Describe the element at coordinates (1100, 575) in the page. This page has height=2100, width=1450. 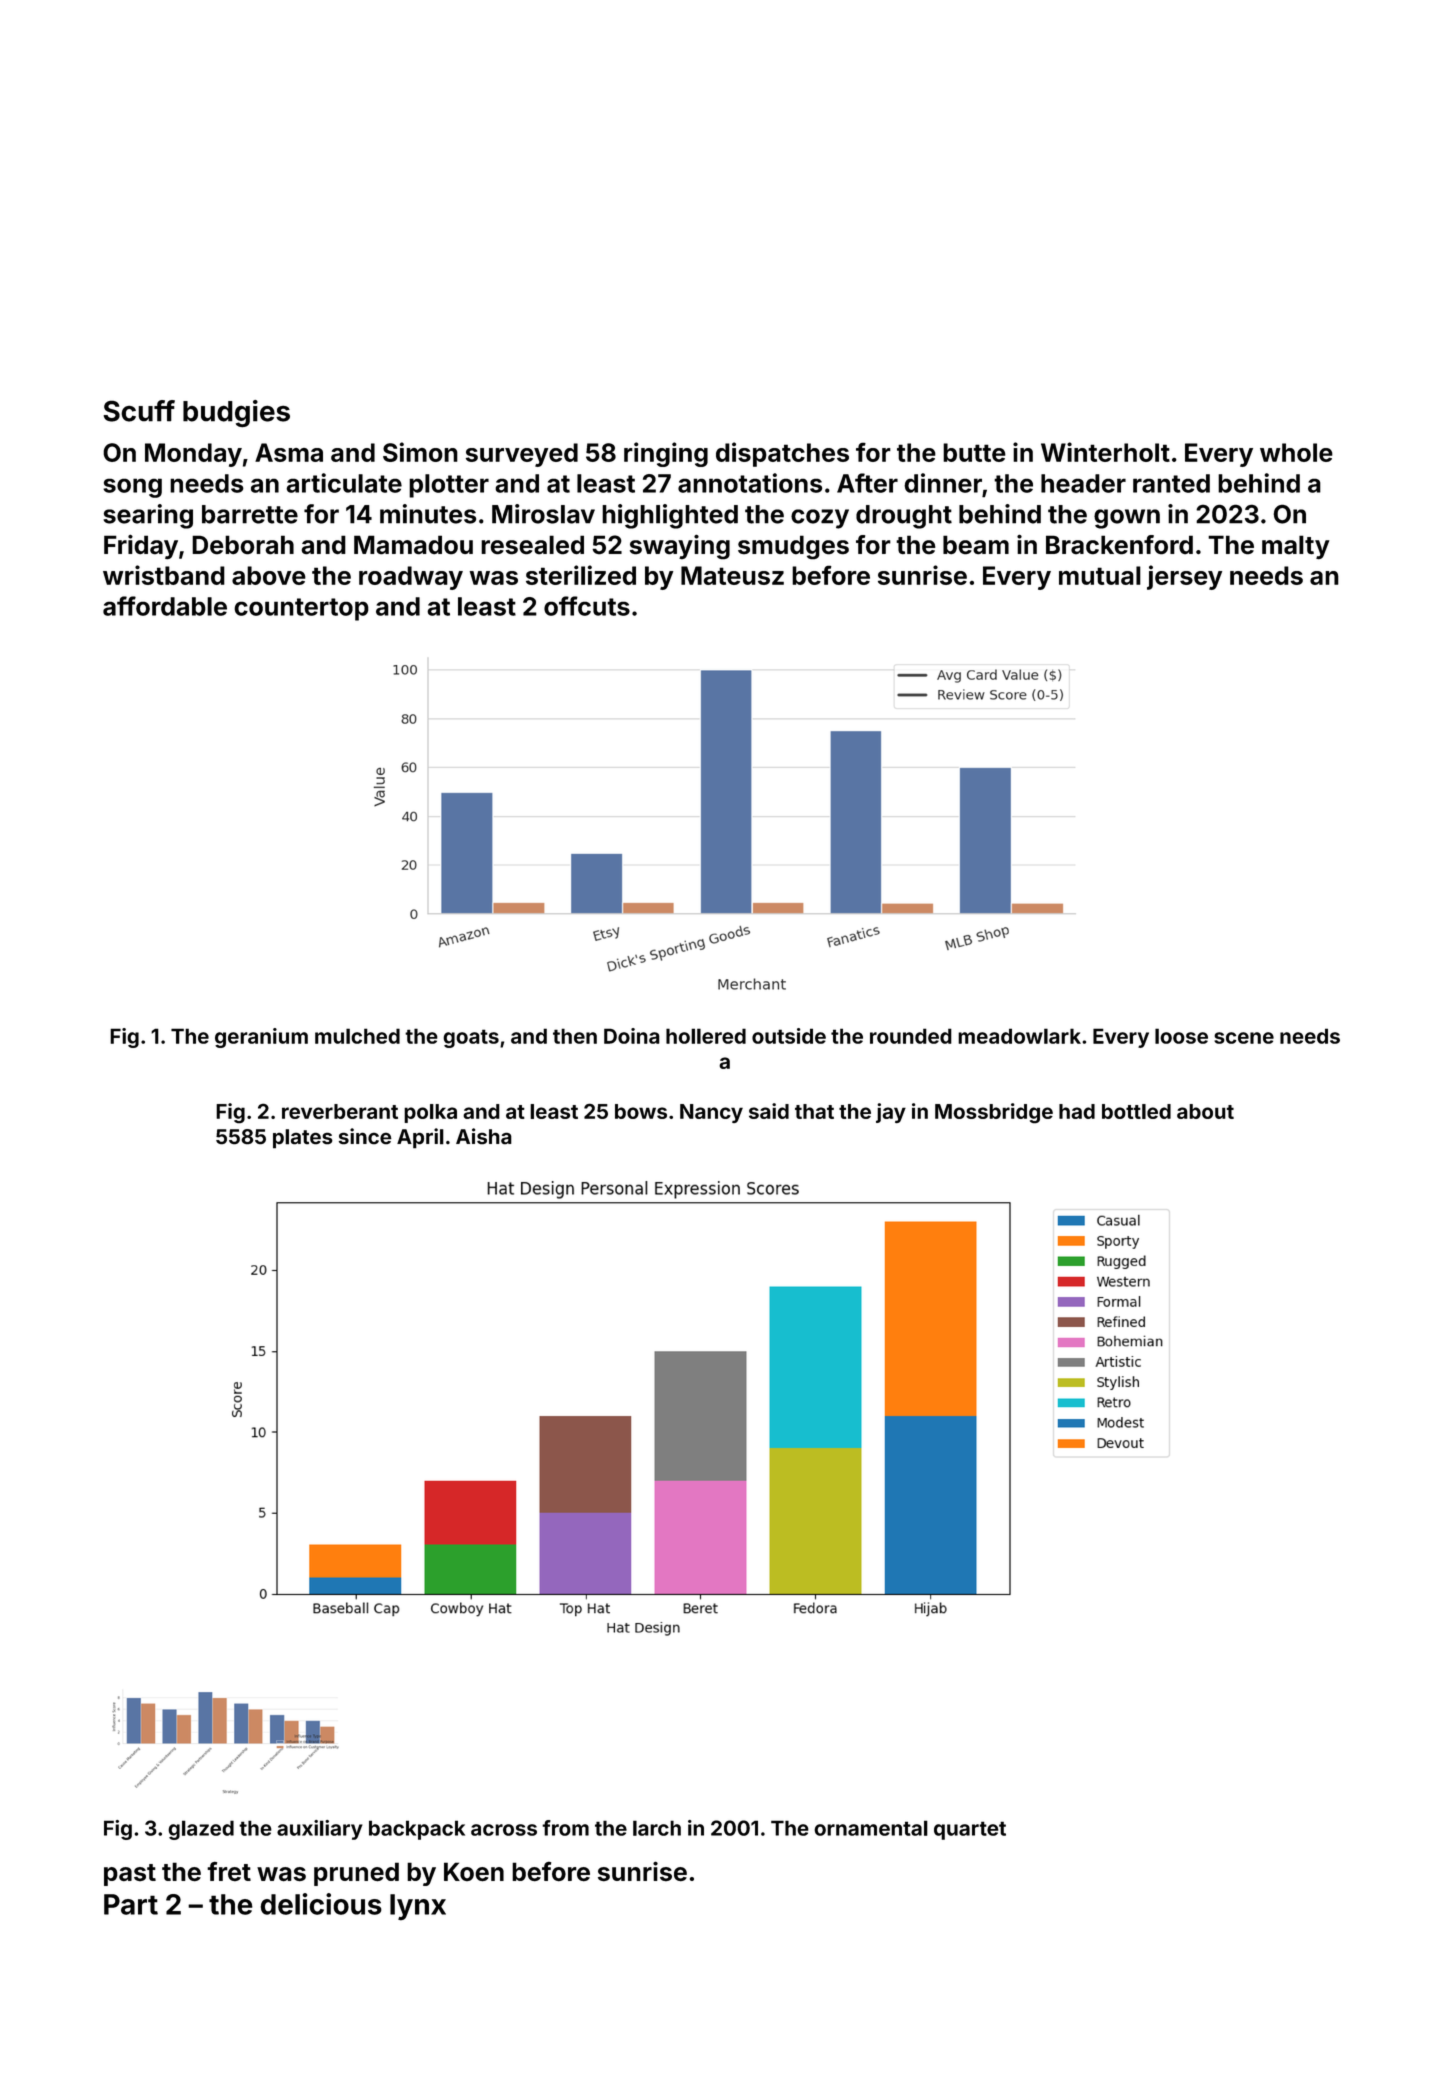
I see `mutual` at that location.
